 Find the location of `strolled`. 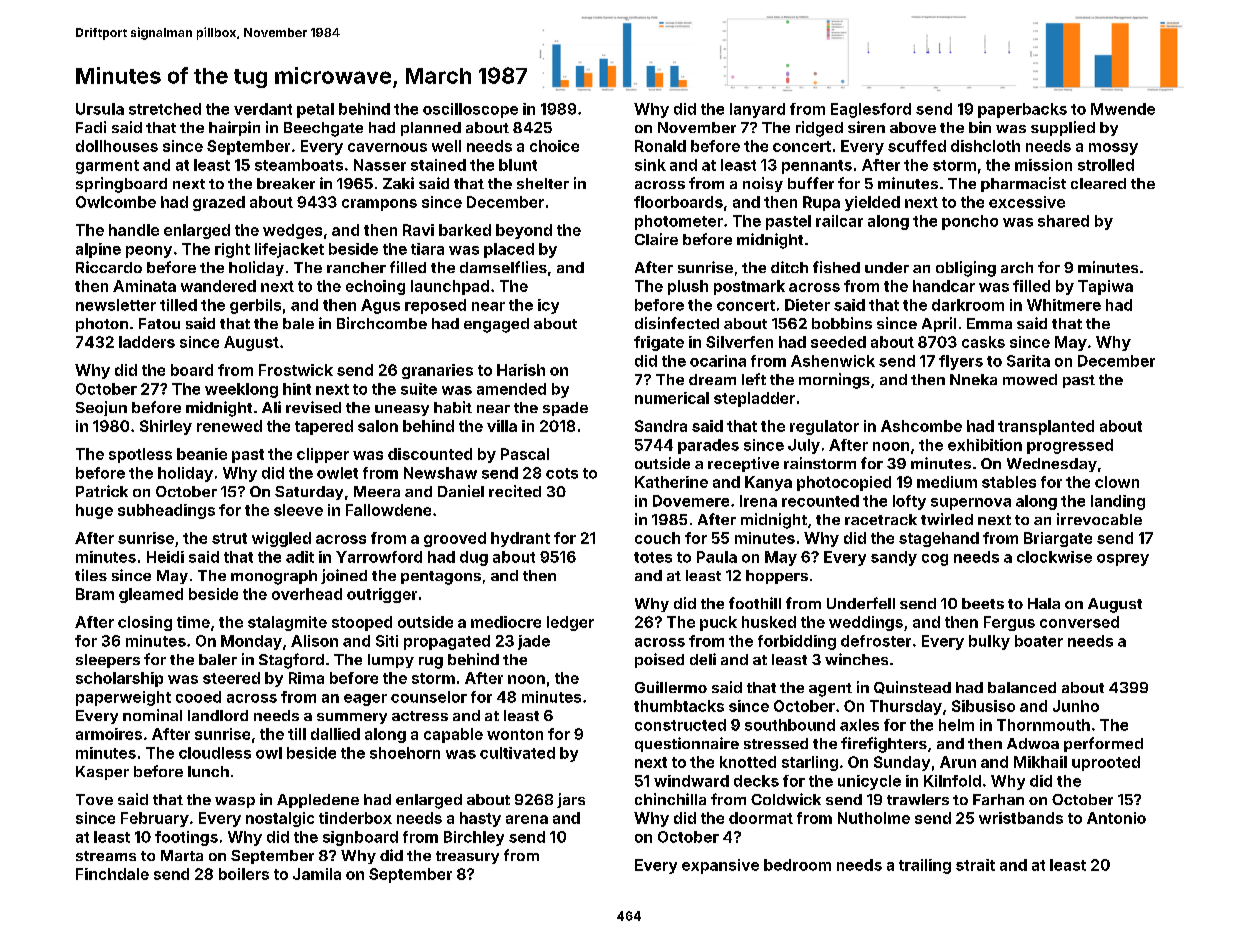

strolled is located at coordinates (1106, 165).
